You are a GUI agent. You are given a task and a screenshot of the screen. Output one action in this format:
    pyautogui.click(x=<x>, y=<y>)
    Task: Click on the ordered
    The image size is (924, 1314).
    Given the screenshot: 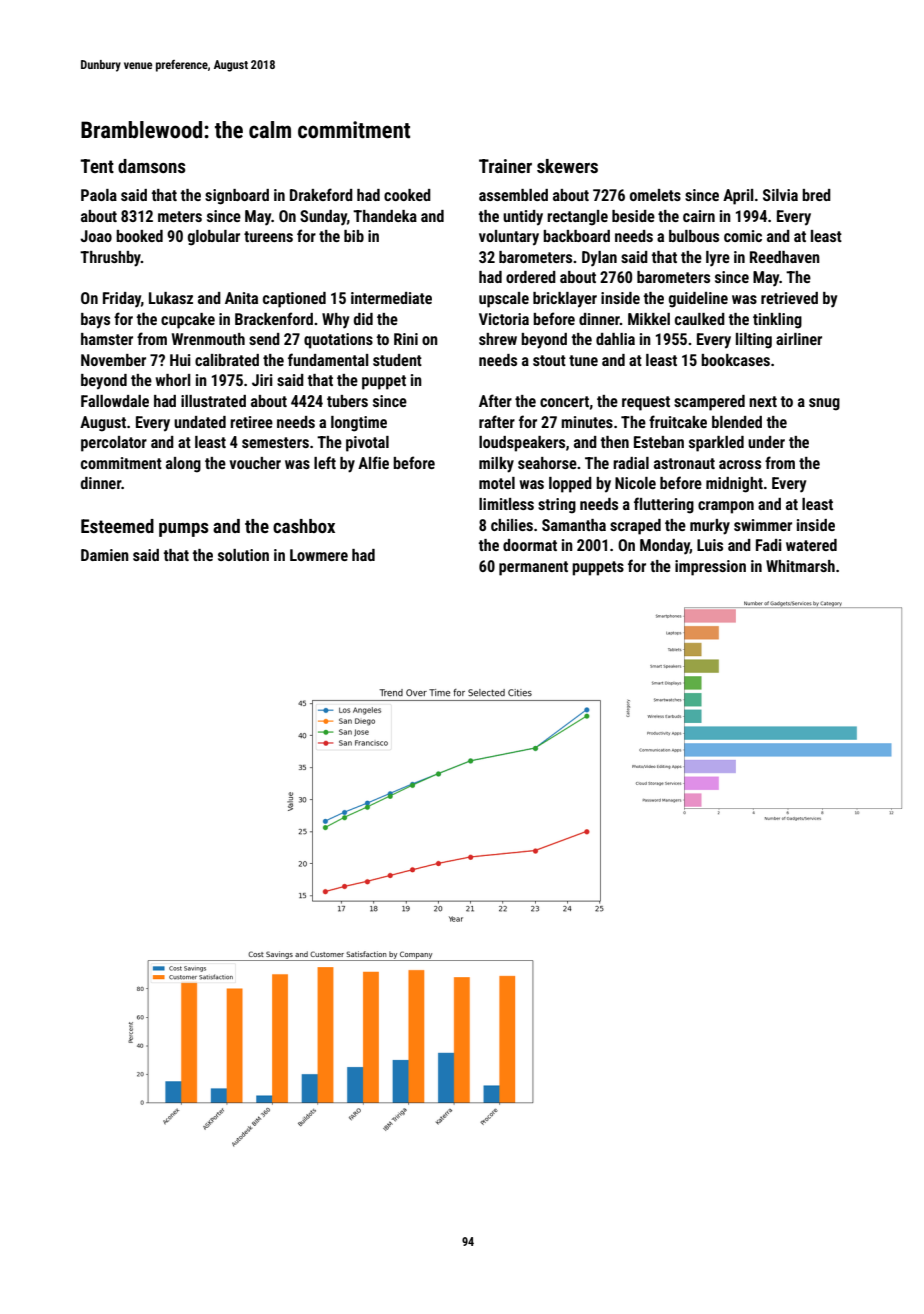 What is the action you would take?
    pyautogui.click(x=531, y=277)
